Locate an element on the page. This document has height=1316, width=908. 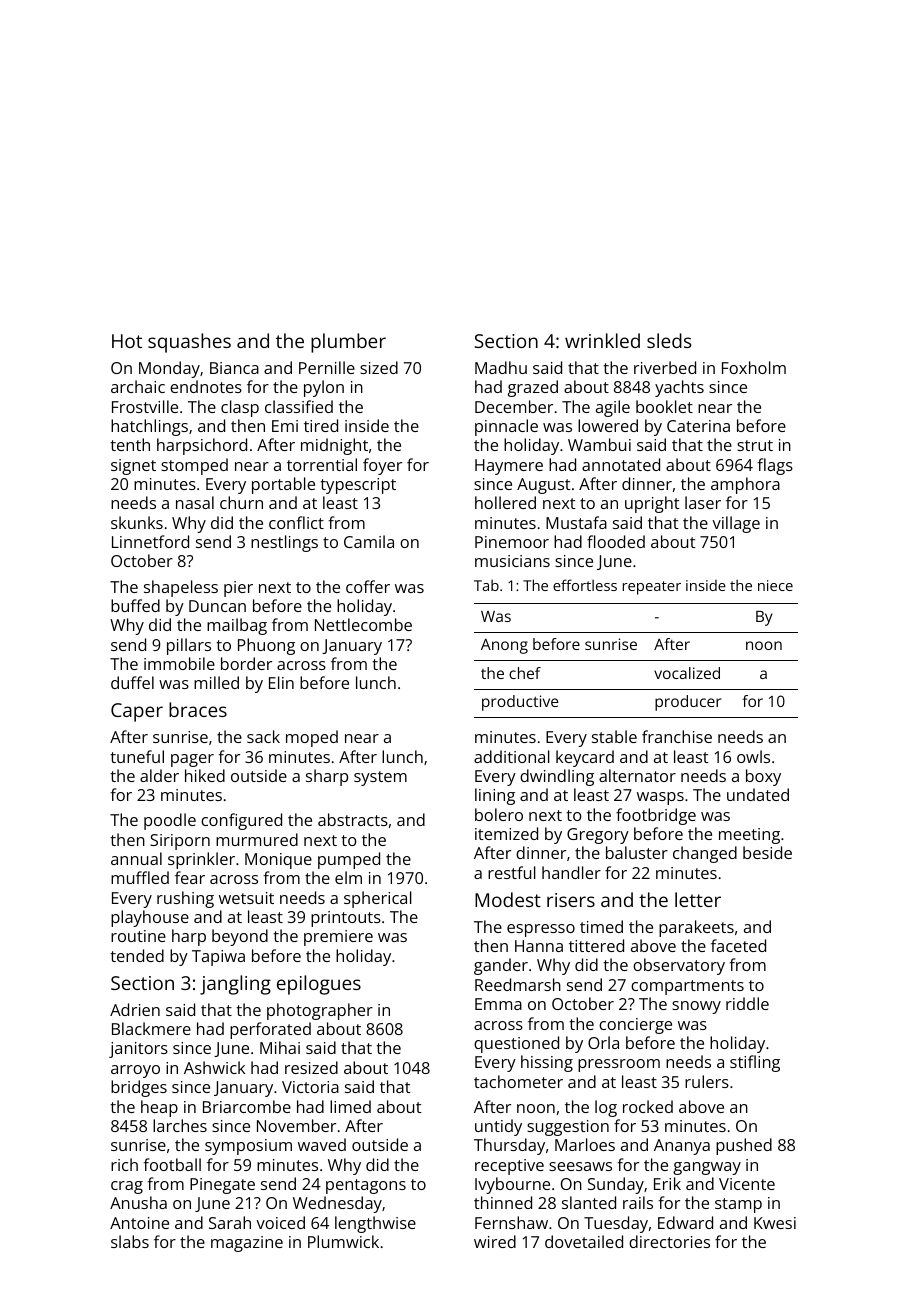
foyer is located at coordinates (382, 466).
